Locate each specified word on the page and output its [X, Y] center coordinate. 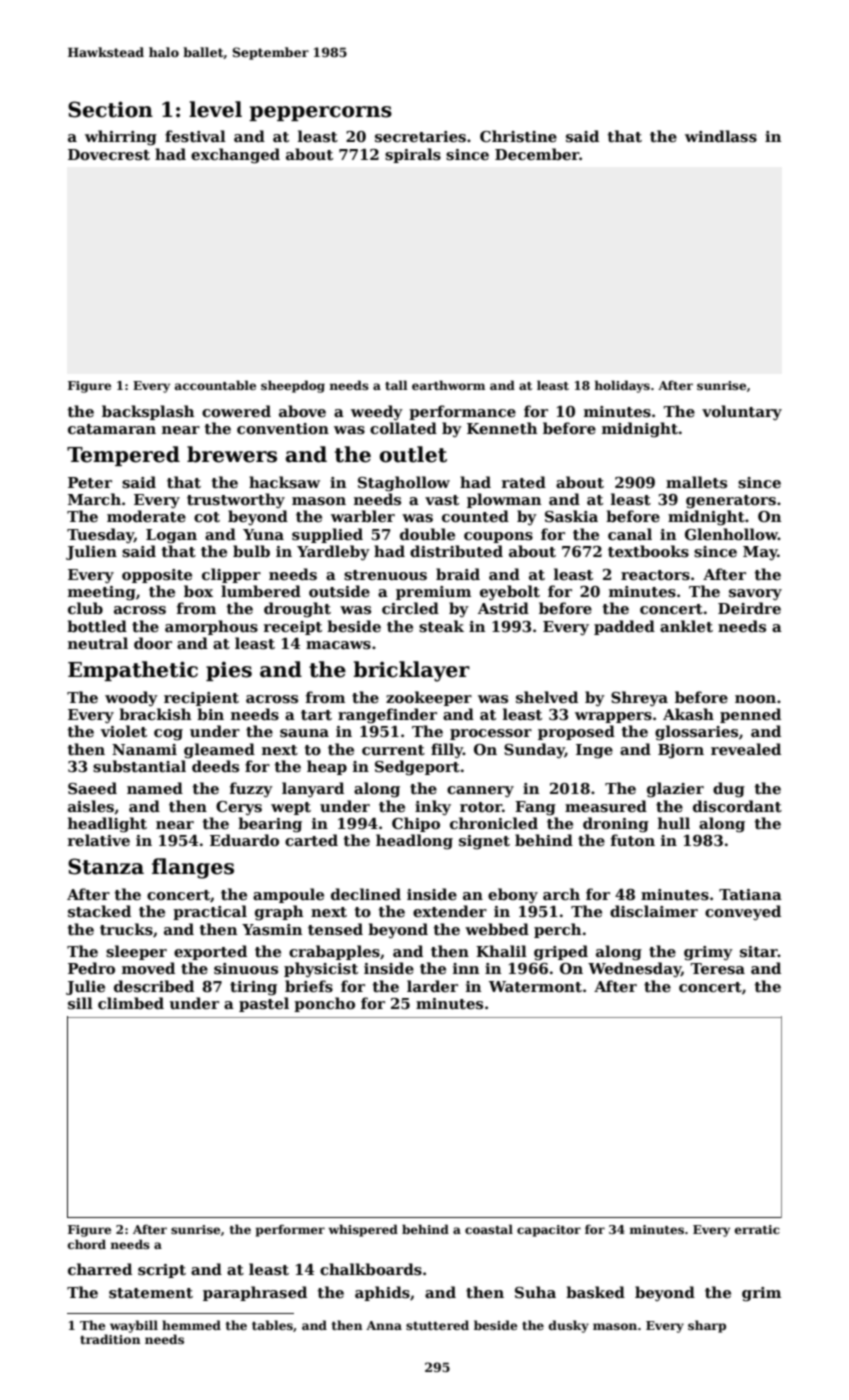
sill [80, 1003]
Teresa [717, 968]
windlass [721, 136]
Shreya [639, 698]
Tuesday [100, 535]
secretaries [420, 137]
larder [432, 986]
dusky [569, 1326]
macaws [338, 645]
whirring [121, 138]
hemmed [191, 1325]
